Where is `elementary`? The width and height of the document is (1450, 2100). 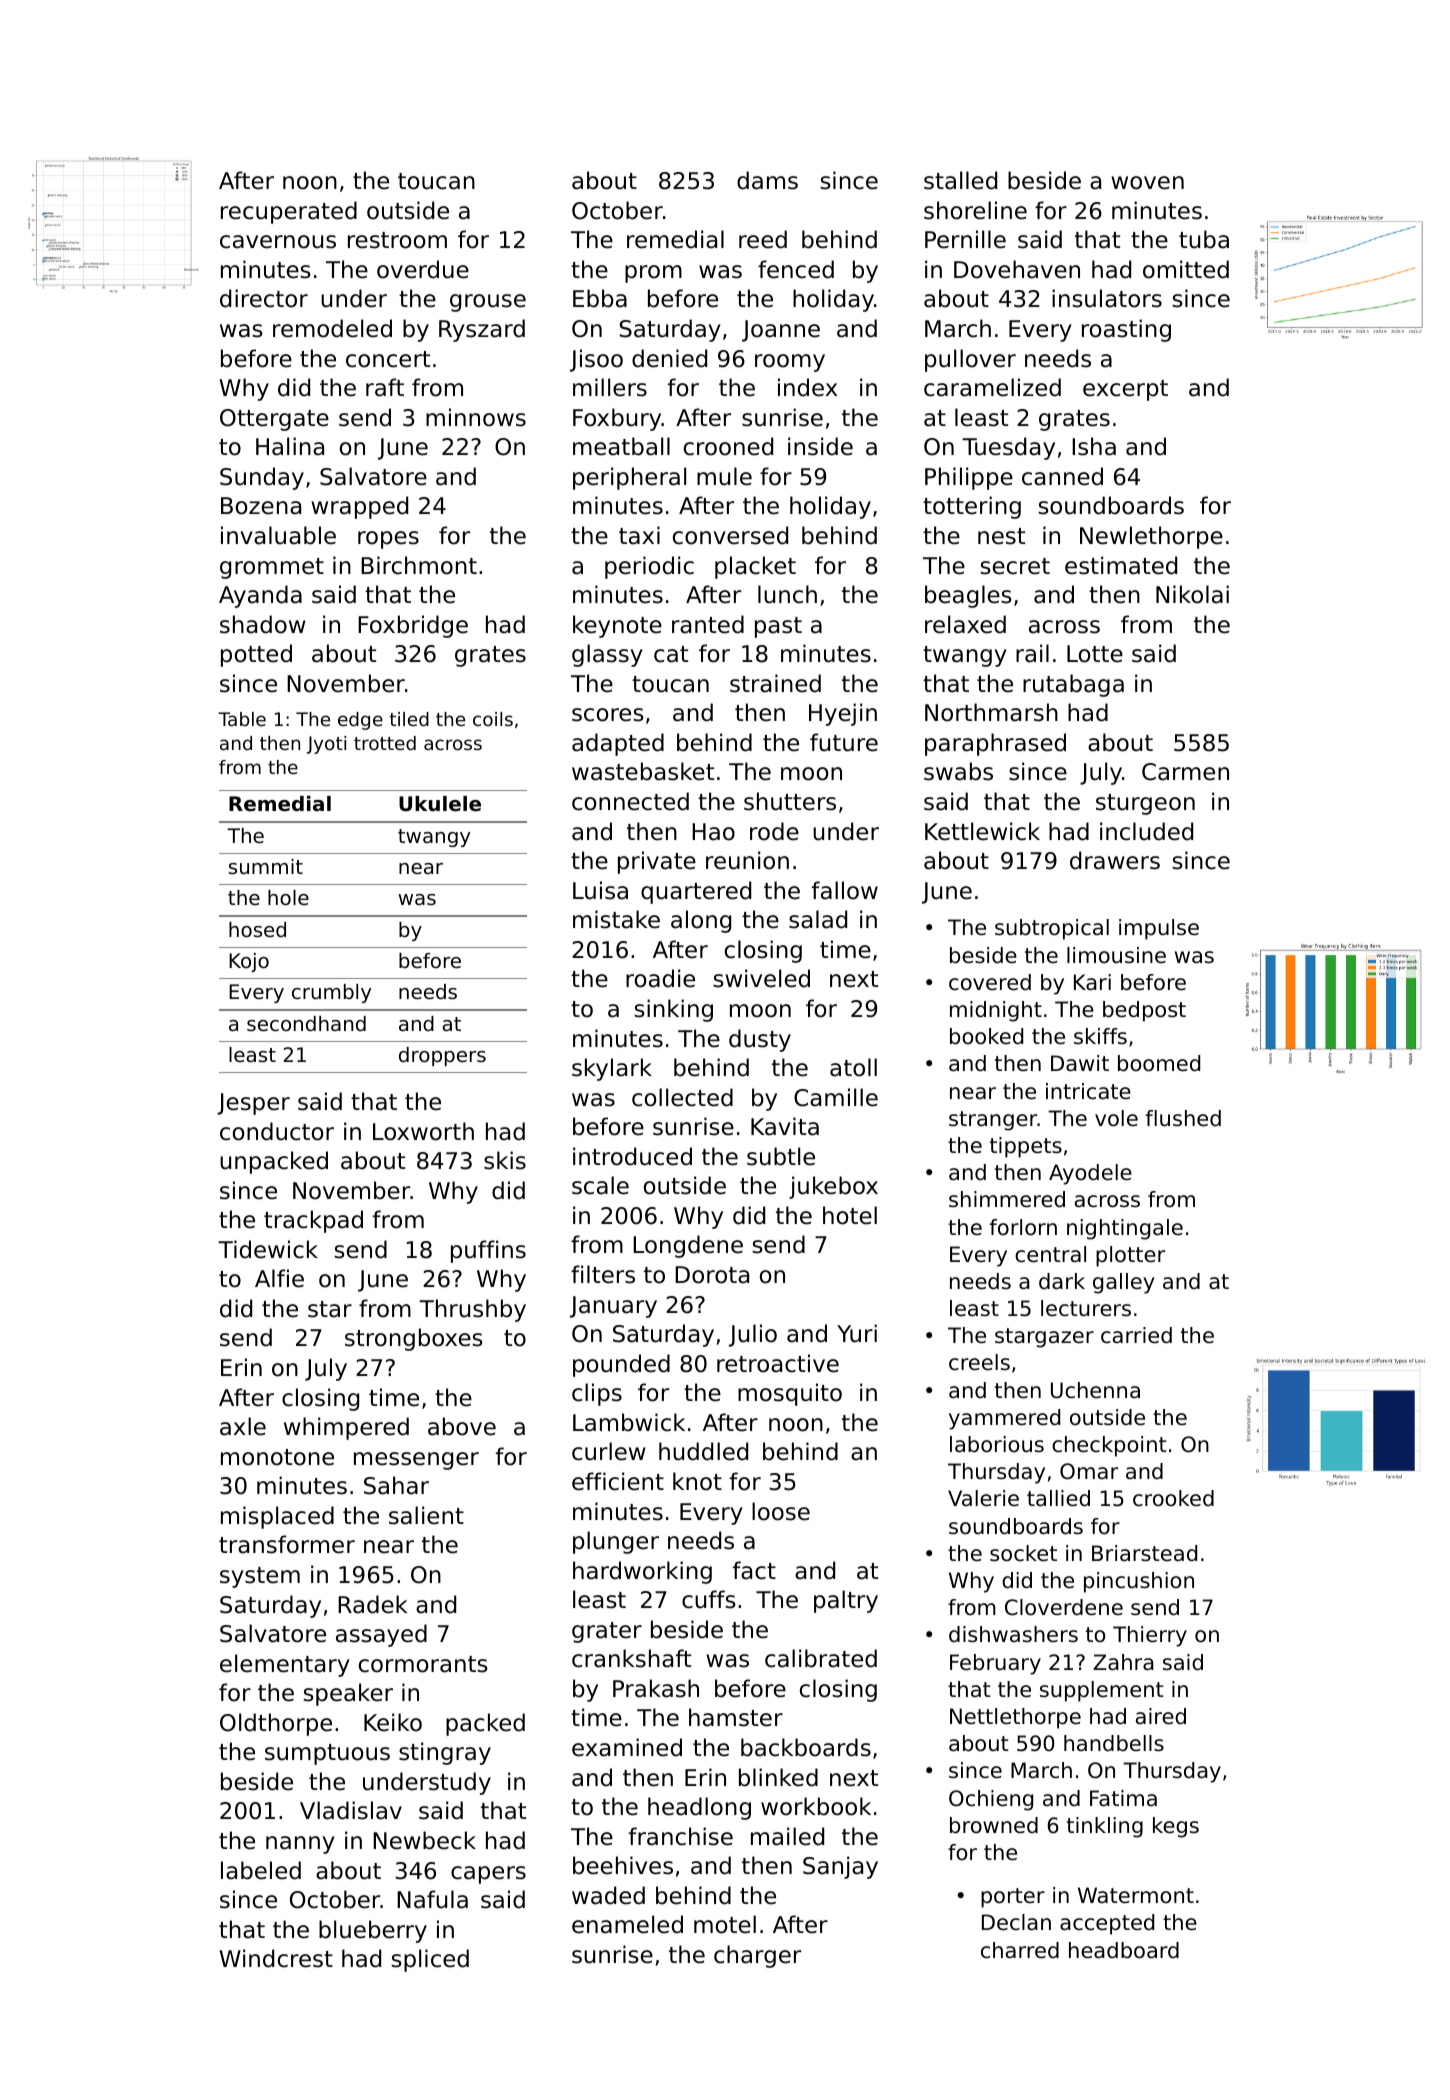 elementary is located at coordinates (285, 1665).
